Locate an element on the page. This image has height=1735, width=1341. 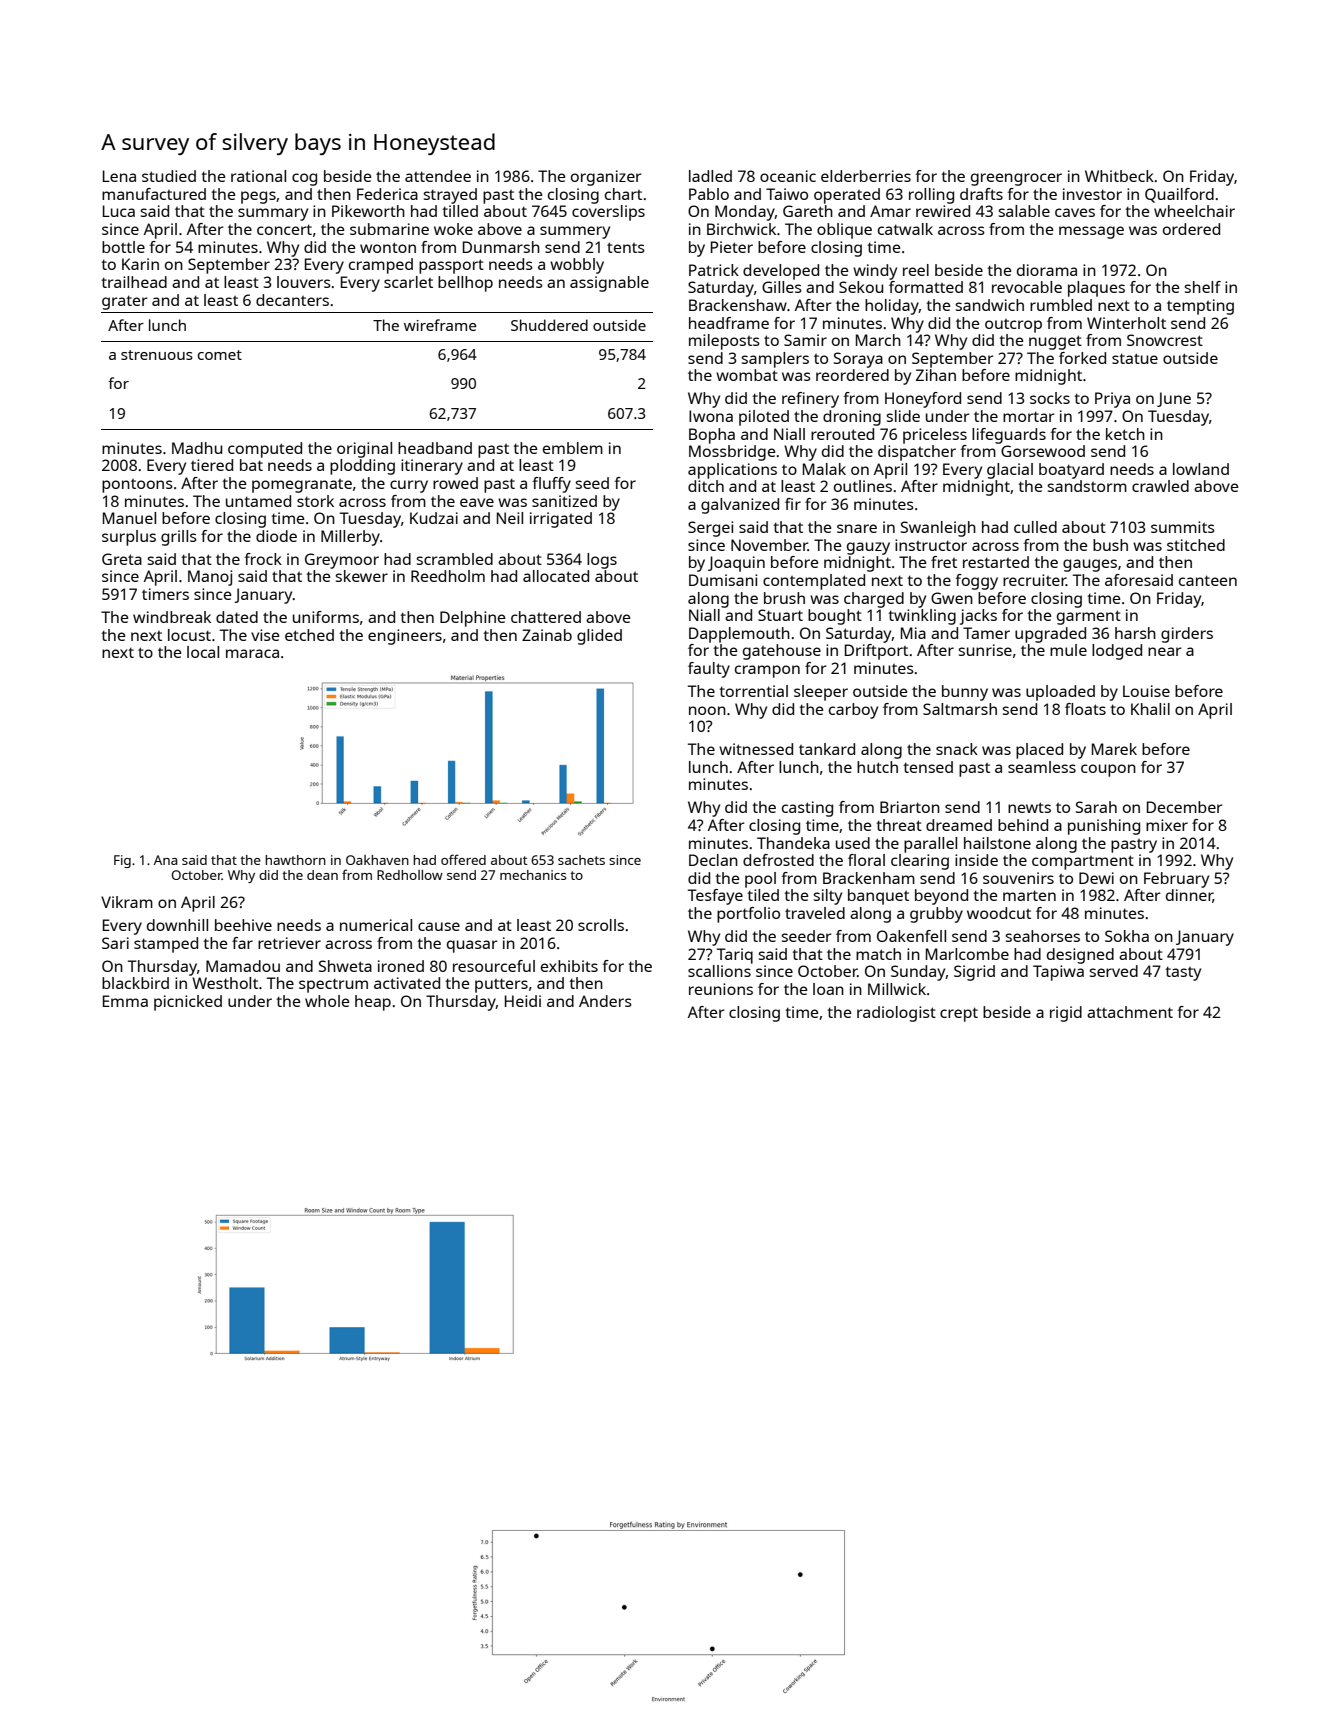
rational is located at coordinates (258, 176).
